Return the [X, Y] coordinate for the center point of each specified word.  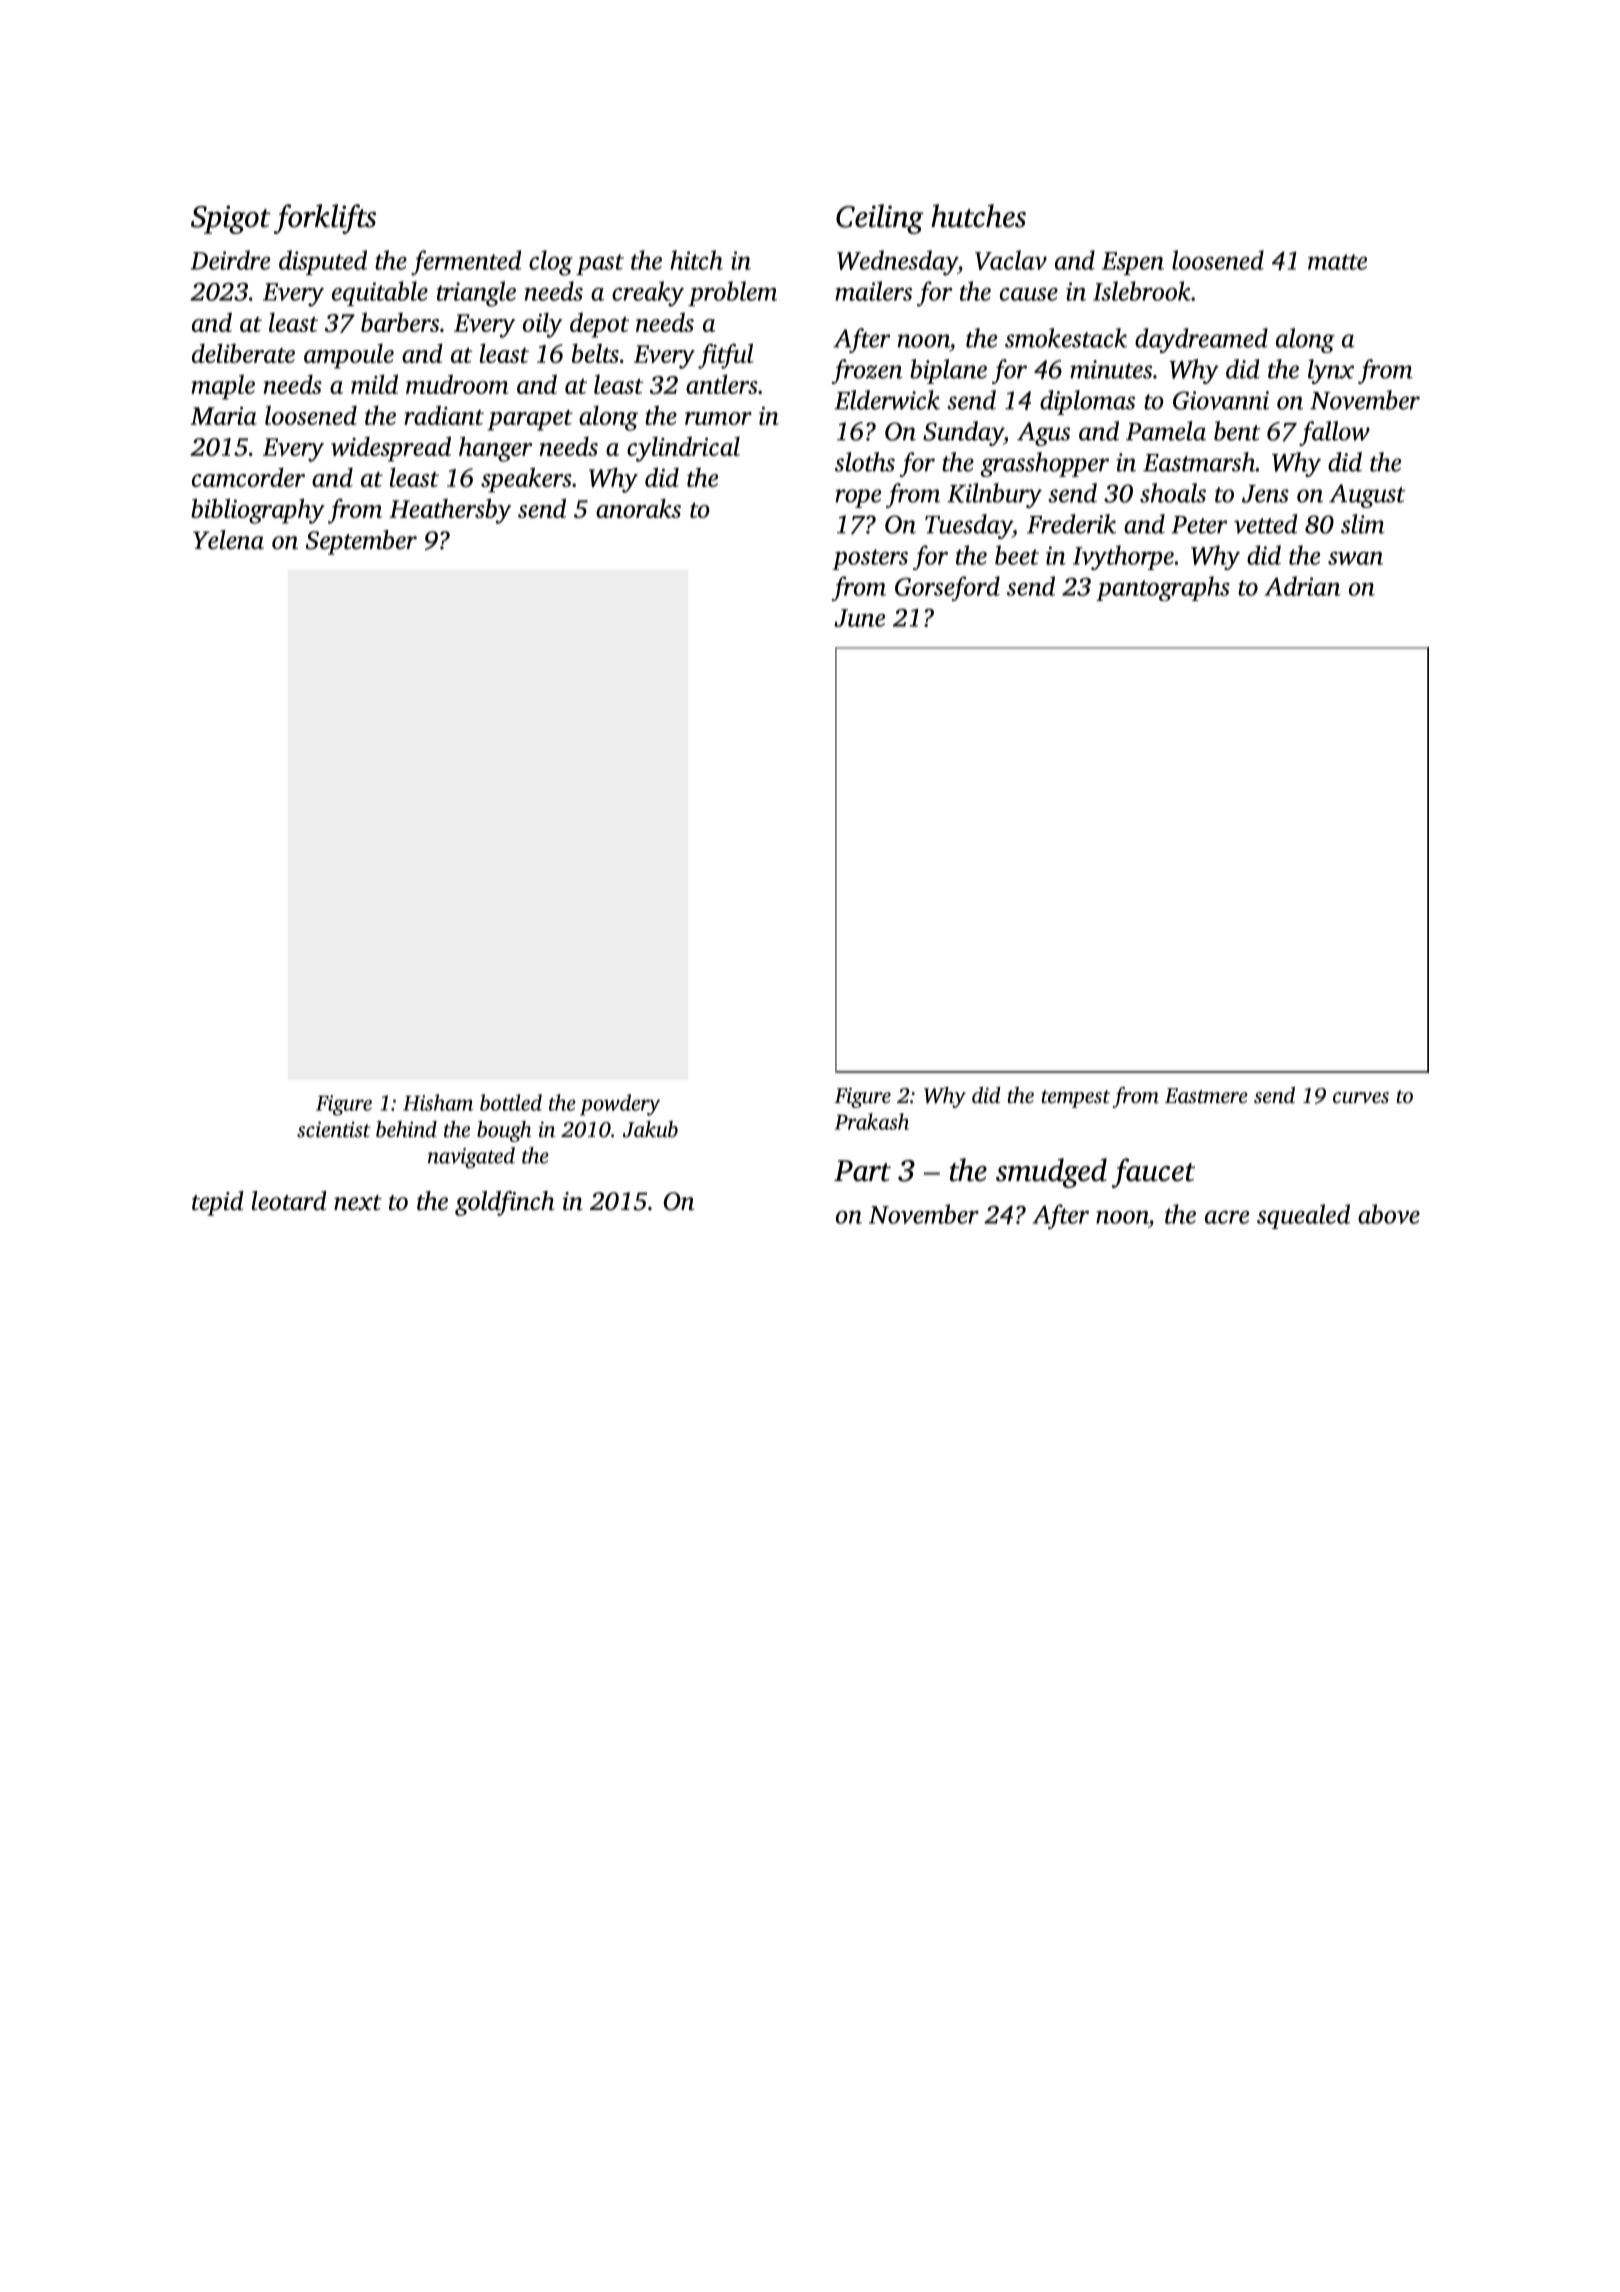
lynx [1331, 371]
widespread [391, 449]
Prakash [872, 1121]
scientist [334, 1129]
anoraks [638, 508]
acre [1227, 1217]
